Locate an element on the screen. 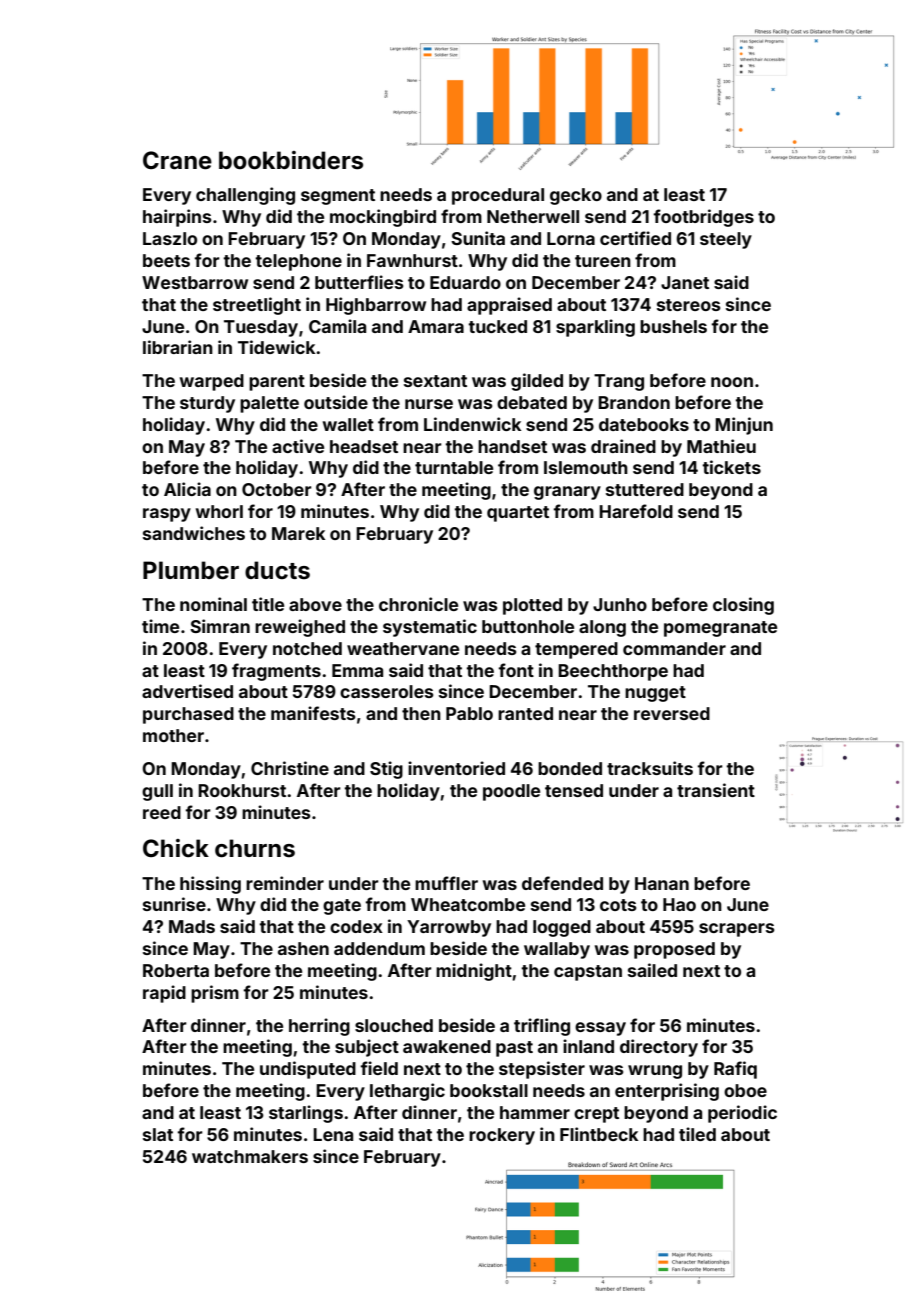 The image size is (924, 1314). Lena is located at coordinates (333, 1134).
